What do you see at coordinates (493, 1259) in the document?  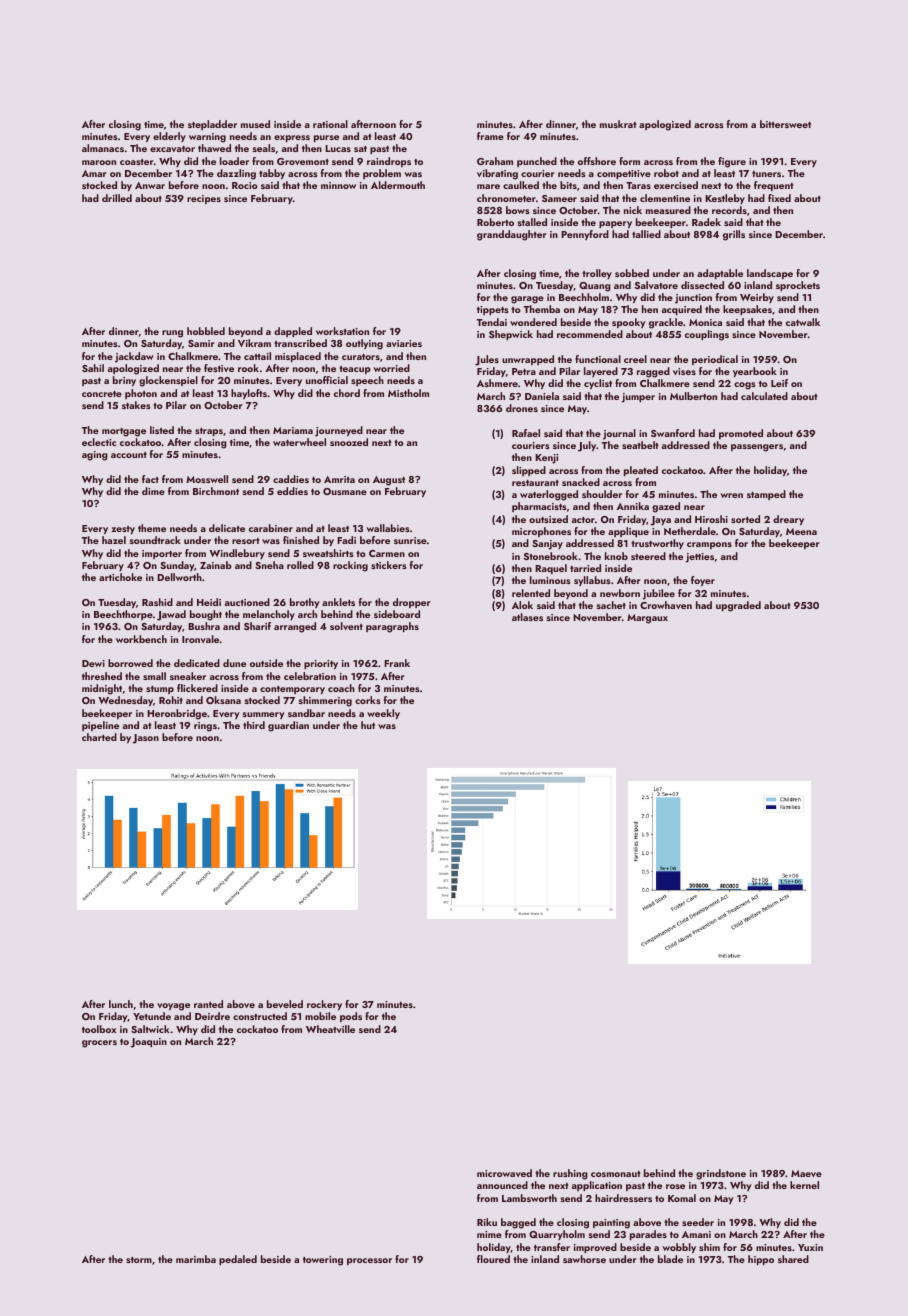 I see `floured` at bounding box center [493, 1259].
